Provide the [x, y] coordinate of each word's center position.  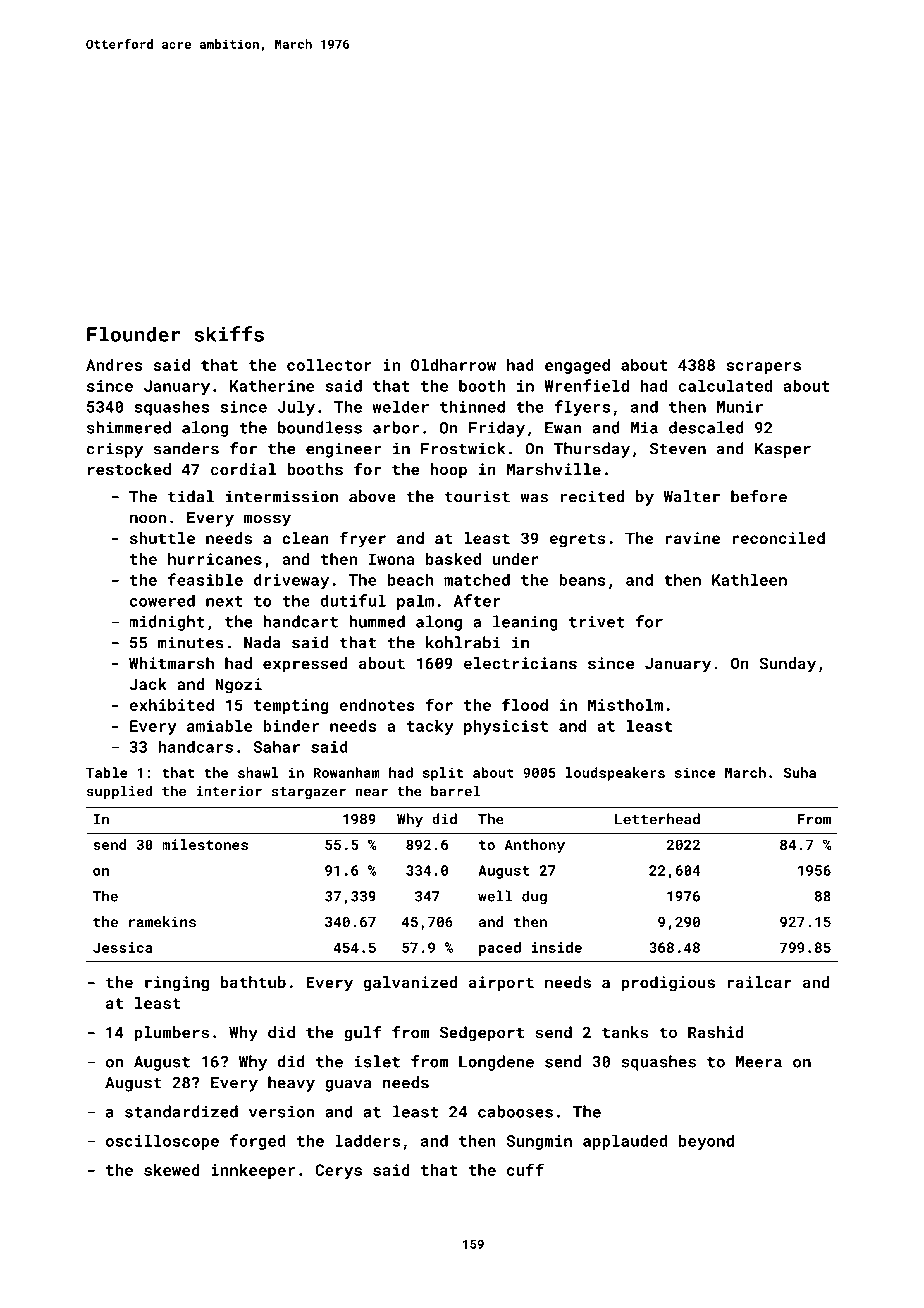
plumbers [172, 1034]
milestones [205, 844]
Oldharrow [453, 365]
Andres [114, 365]
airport [501, 984]
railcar [760, 982]
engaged [577, 366]
